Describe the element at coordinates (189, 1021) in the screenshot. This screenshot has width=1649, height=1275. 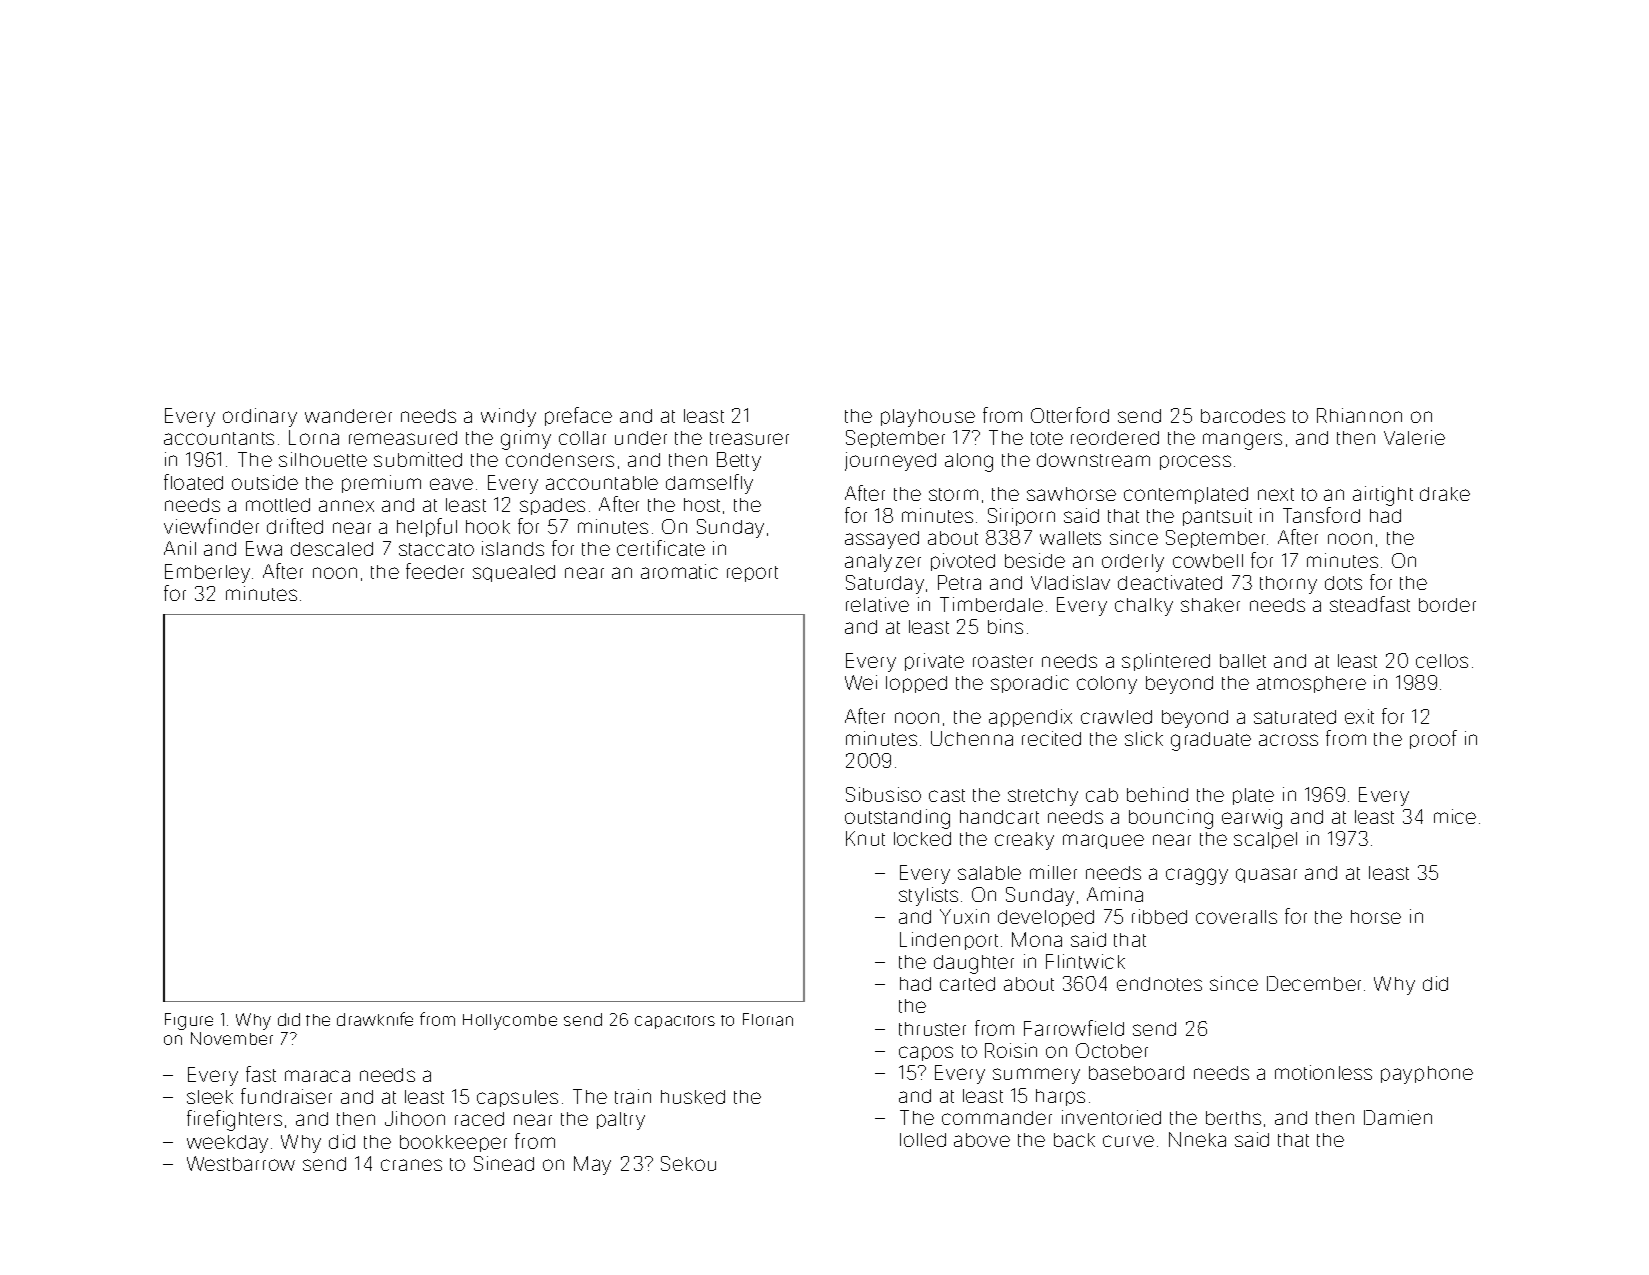
I see `Figure` at that location.
